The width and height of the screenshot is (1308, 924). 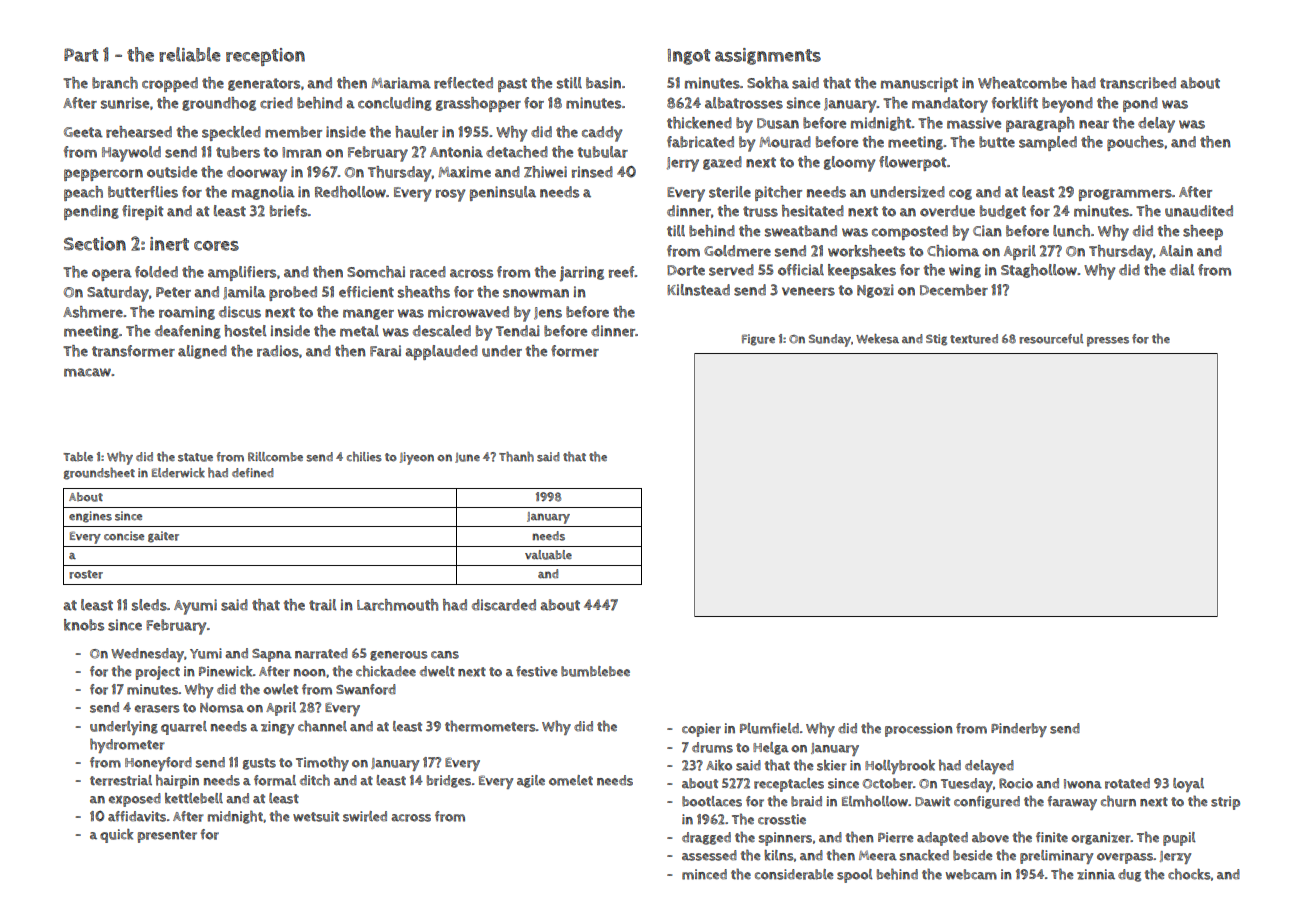 What do you see at coordinates (190, 54) in the screenshot?
I see `reliable` at bounding box center [190, 54].
